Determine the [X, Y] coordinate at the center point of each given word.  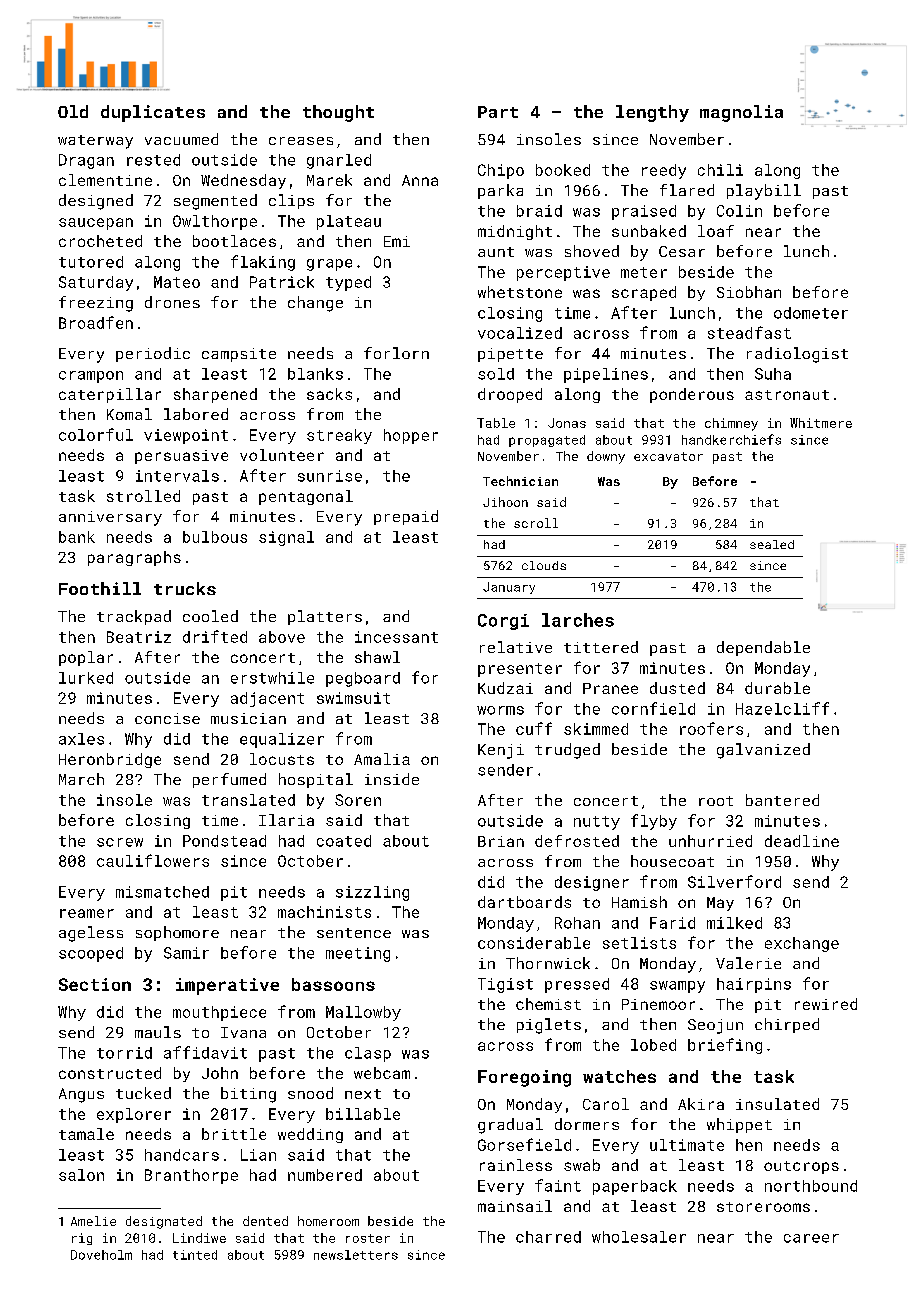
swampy [677, 987]
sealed [772, 544]
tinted [195, 1255]
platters [325, 617]
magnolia [741, 113]
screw [120, 842]
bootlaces [234, 241]
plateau [349, 222]
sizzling [372, 893]
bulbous [215, 537]
